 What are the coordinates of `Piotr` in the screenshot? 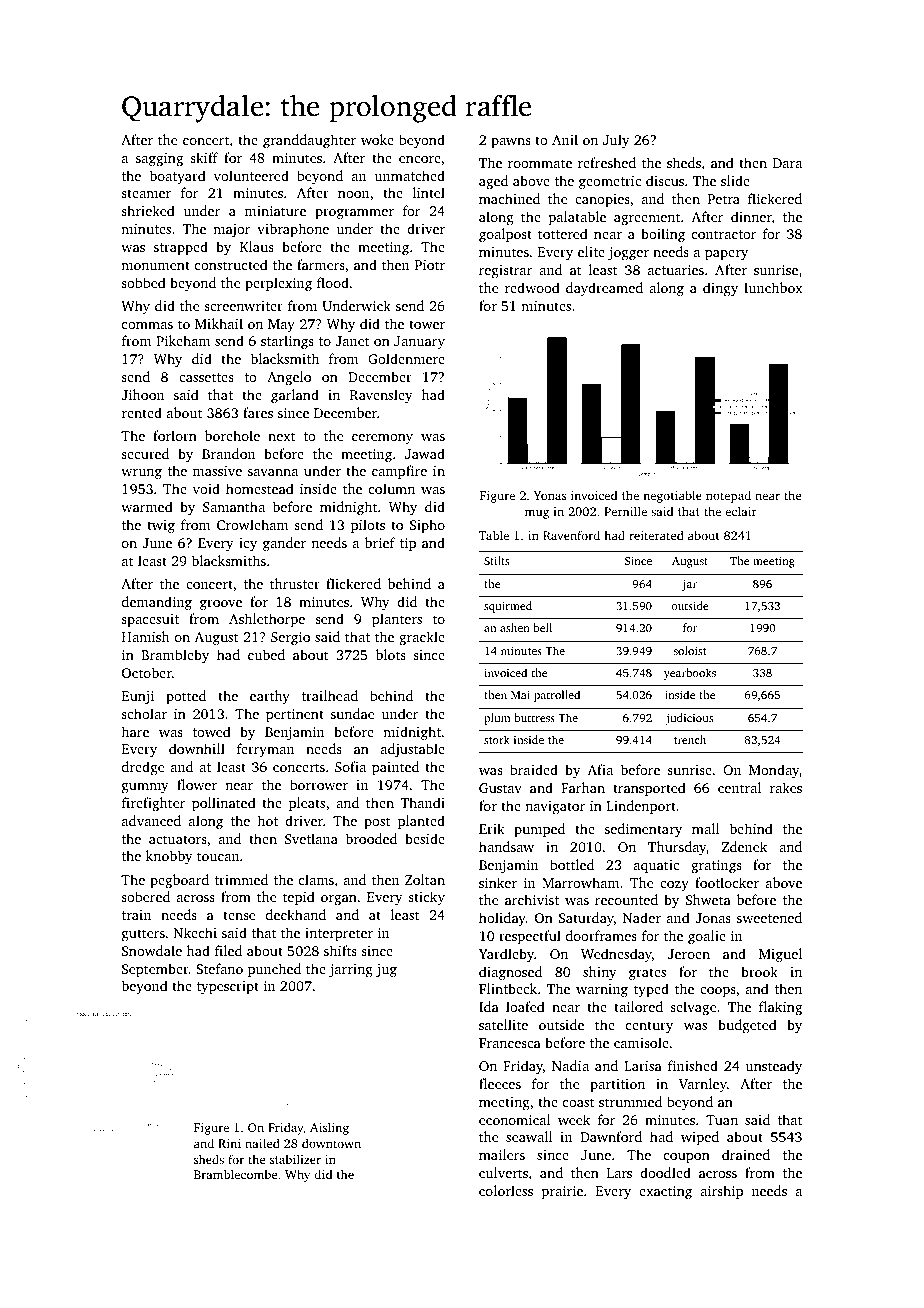 It's located at (430, 265).
